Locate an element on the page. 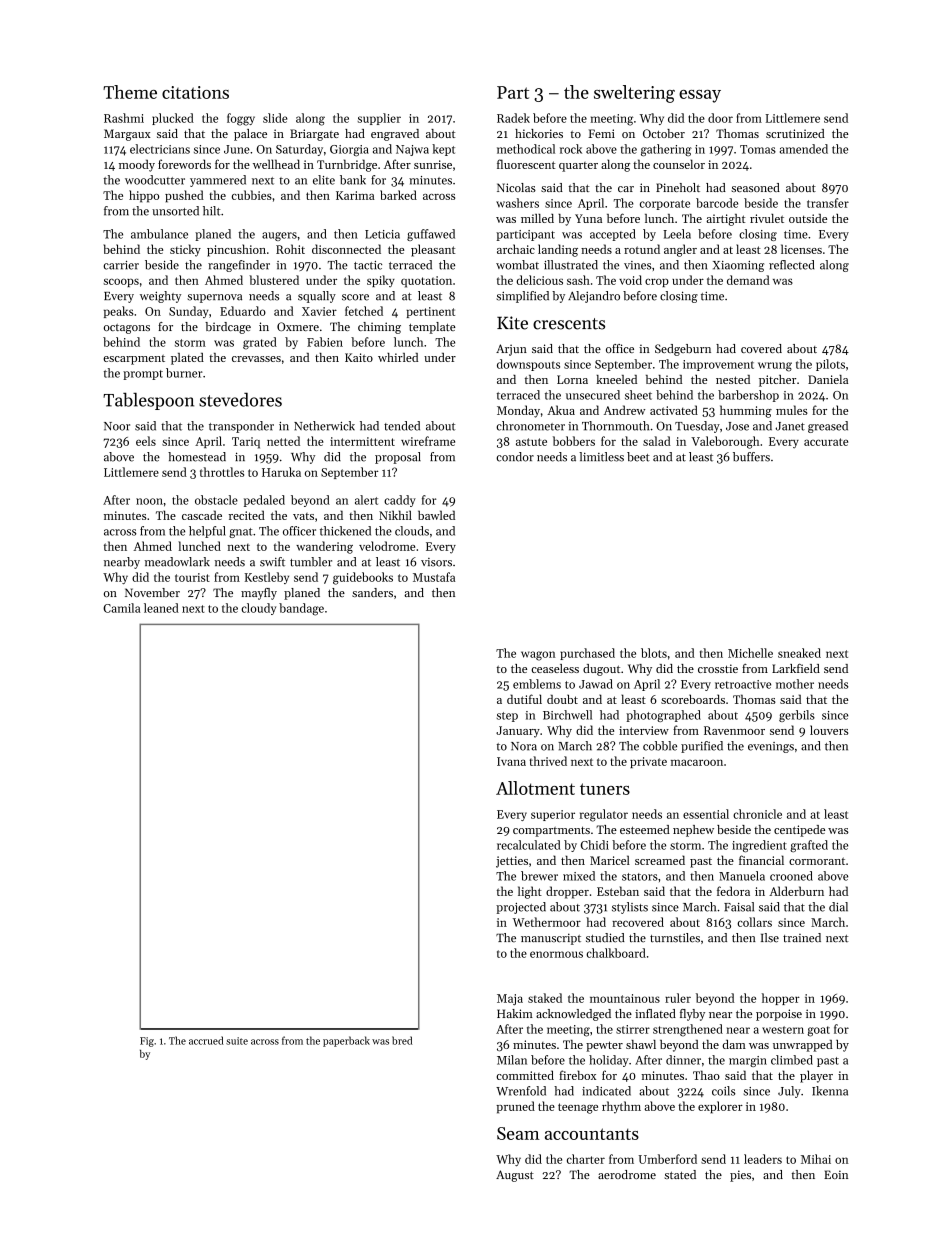 Image resolution: width=952 pixels, height=1233 pixels. Pineholt is located at coordinates (678, 187).
